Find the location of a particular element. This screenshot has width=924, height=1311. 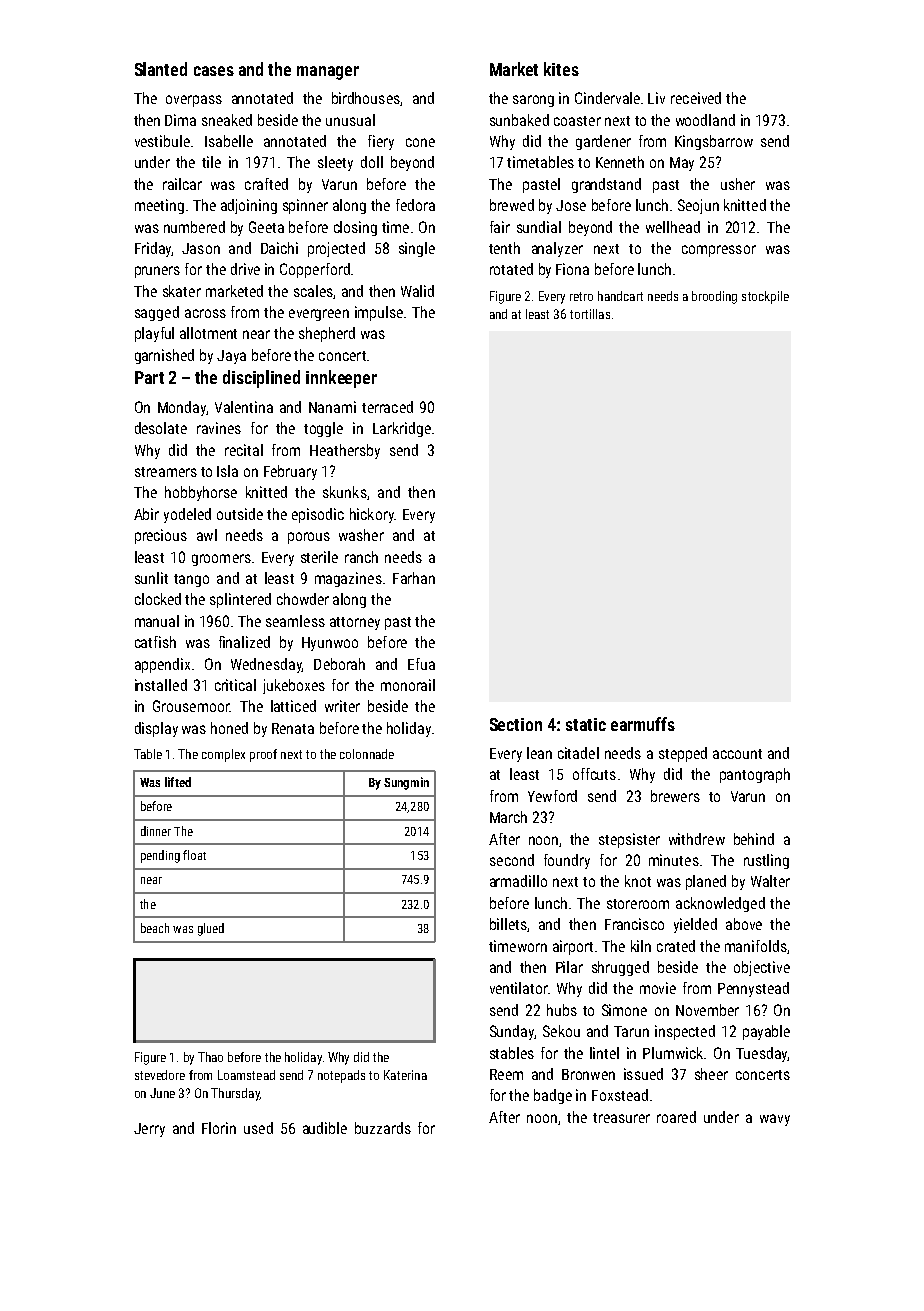

Thao is located at coordinates (210, 1057).
